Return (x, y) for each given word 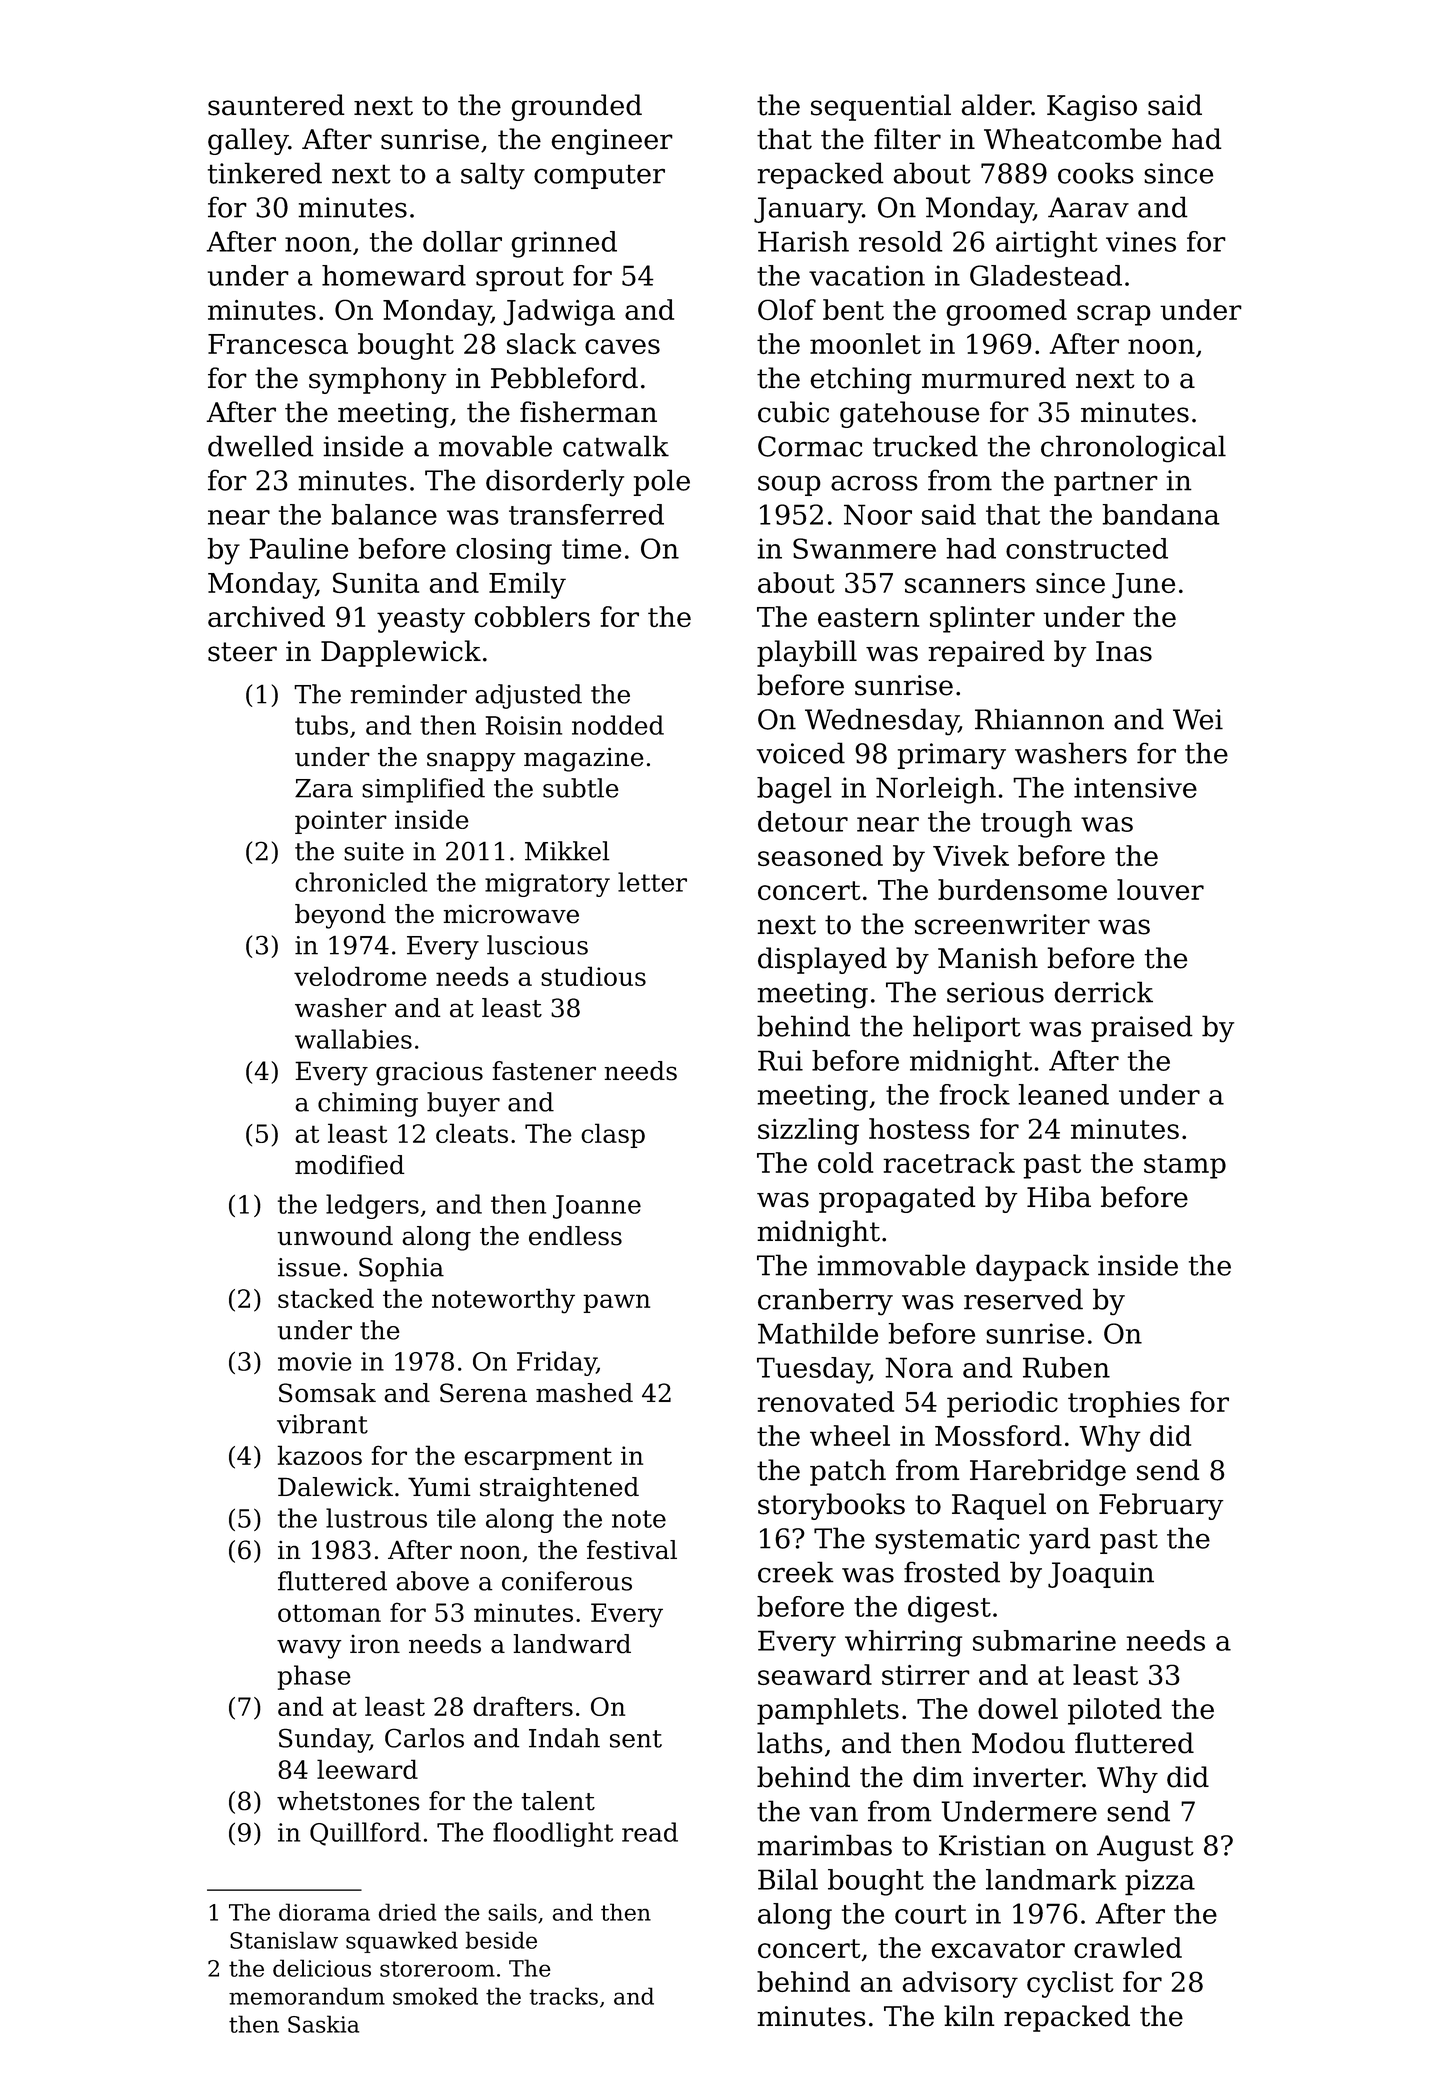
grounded (577, 107)
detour (803, 821)
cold (845, 1162)
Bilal (788, 1879)
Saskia (323, 2024)
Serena (483, 1393)
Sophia (401, 1269)
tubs (321, 725)
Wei (1198, 719)
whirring (903, 1643)
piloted (1115, 1711)
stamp (1185, 1166)
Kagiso (1092, 108)
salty (493, 175)
